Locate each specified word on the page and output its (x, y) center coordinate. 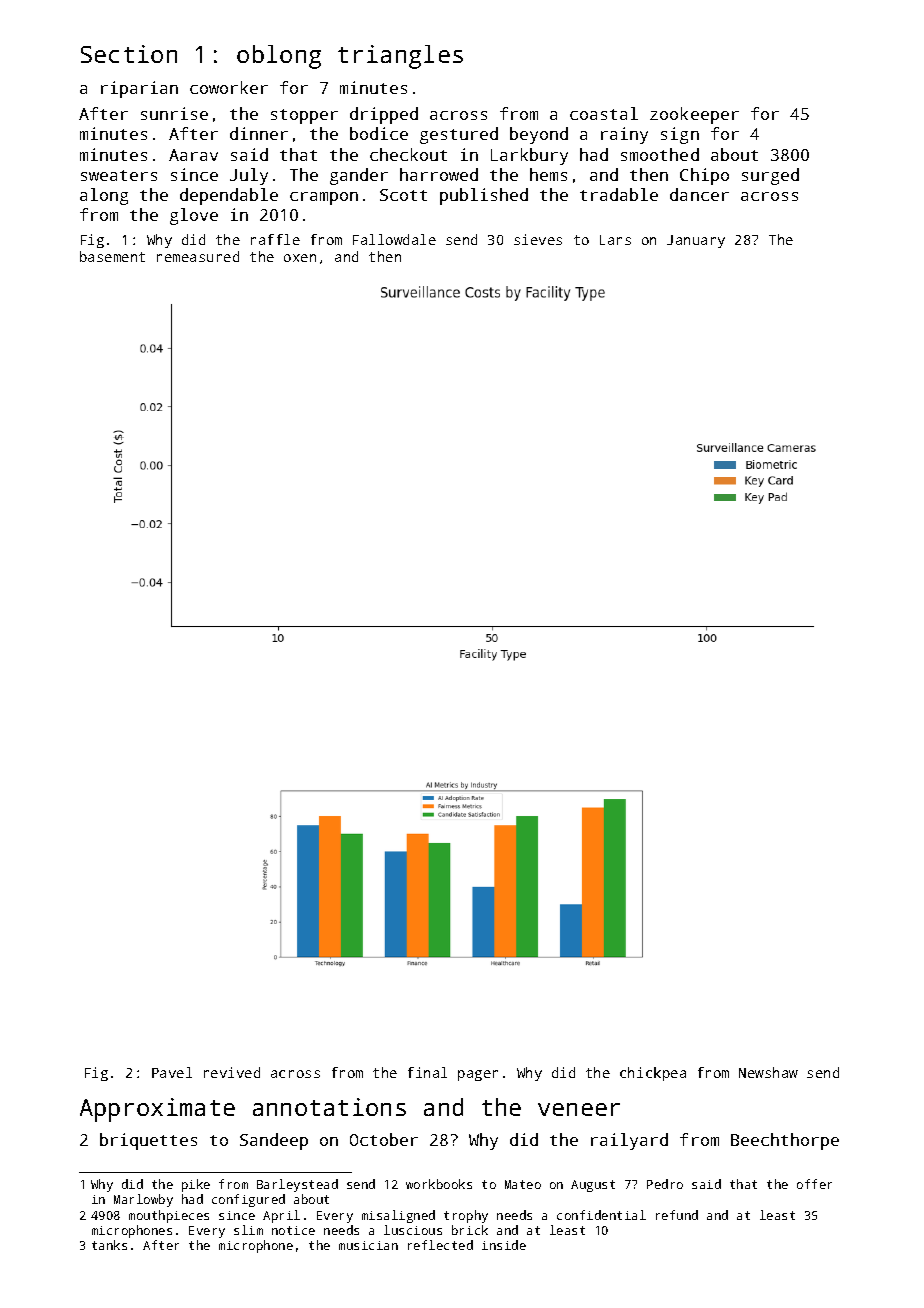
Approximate (157, 1110)
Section (129, 54)
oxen (300, 258)
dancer (699, 194)
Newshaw (768, 1072)
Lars (615, 240)
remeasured (198, 256)
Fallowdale (394, 239)
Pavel (172, 1072)
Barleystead (297, 1185)
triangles (400, 57)
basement (112, 256)
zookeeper (694, 115)
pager (478, 1075)
